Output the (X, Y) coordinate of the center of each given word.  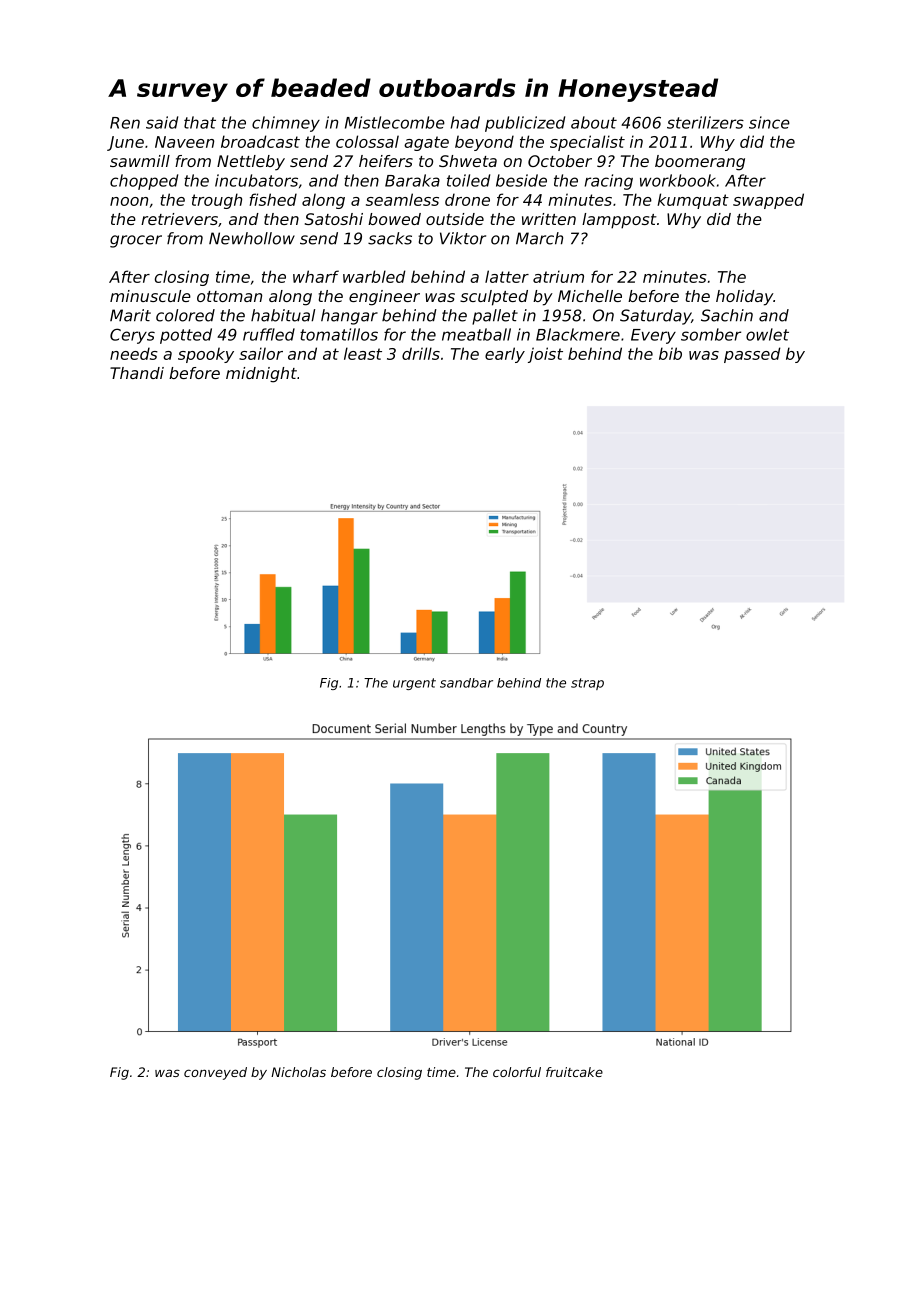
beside (521, 180)
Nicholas (298, 1072)
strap (587, 684)
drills (421, 353)
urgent (414, 684)
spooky (206, 355)
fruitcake (574, 1072)
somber (711, 334)
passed (752, 355)
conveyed (215, 1073)
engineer (384, 298)
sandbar (466, 683)
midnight (261, 375)
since (769, 122)
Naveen (184, 142)
